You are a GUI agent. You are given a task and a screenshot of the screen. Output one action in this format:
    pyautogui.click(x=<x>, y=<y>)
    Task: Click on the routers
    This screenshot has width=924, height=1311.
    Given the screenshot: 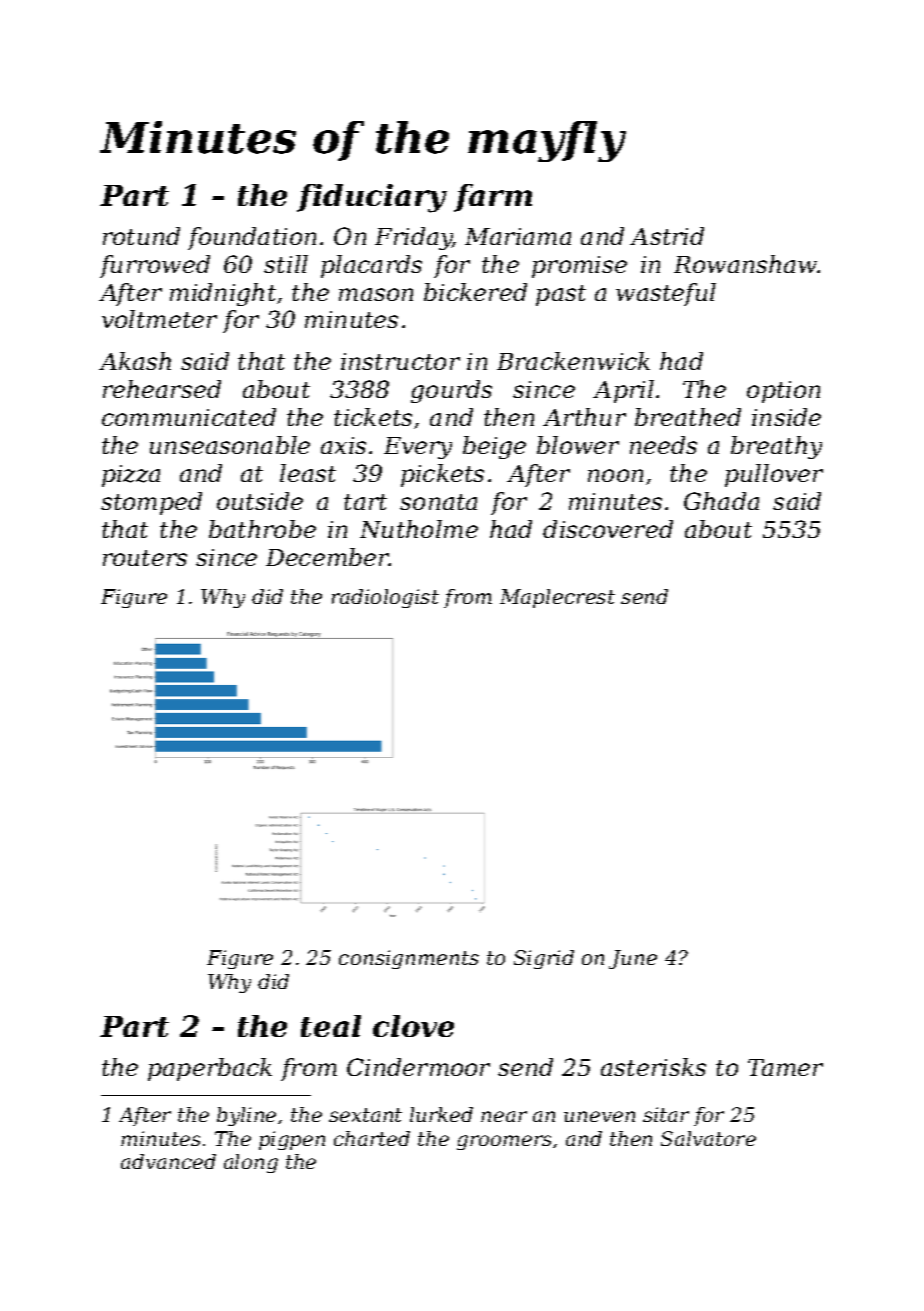 What is the action you would take?
    pyautogui.click(x=145, y=558)
